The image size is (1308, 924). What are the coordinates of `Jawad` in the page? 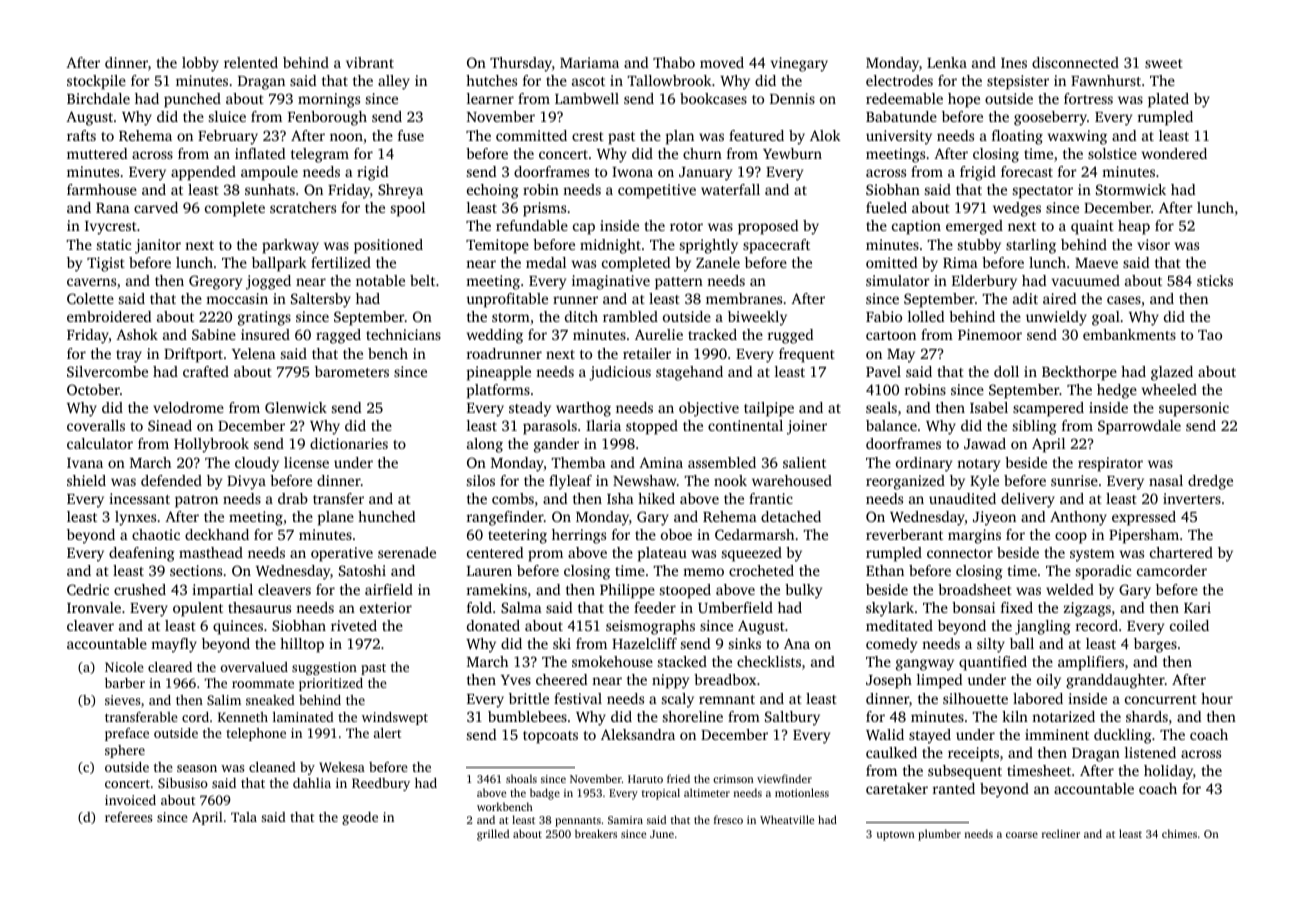 It's located at (985, 443).
